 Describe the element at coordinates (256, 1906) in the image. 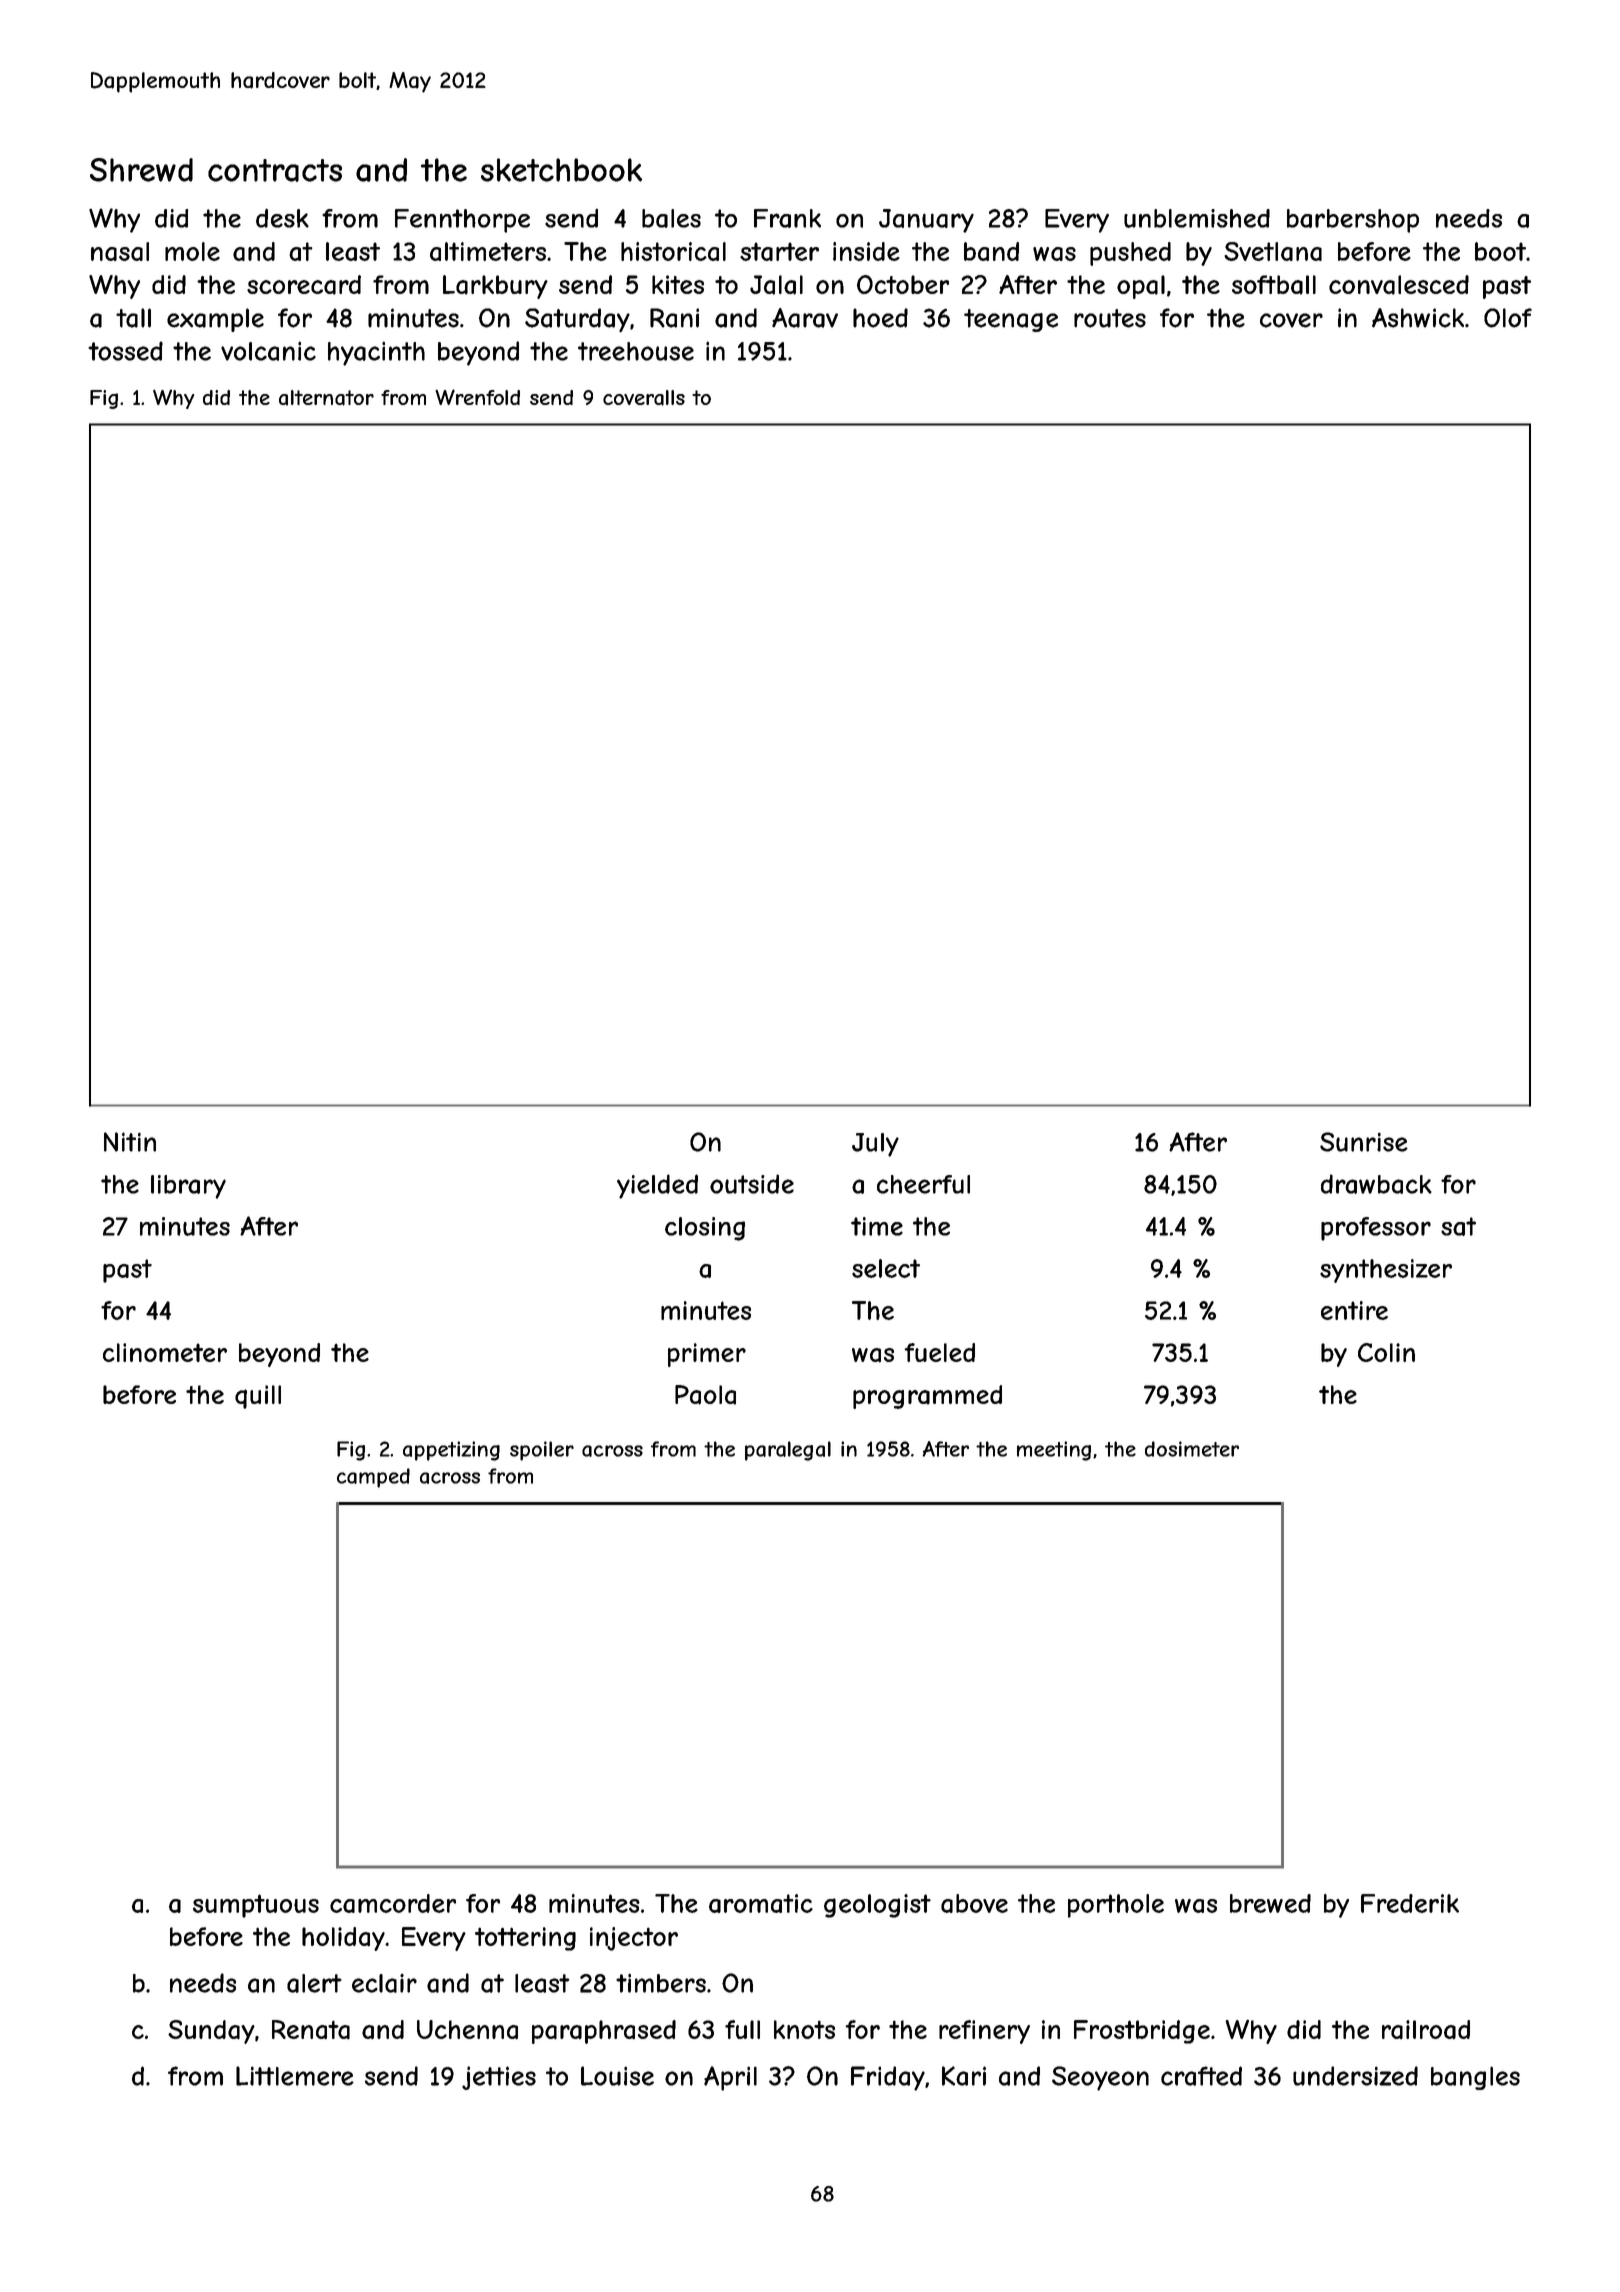

I see `sumptuous` at that location.
